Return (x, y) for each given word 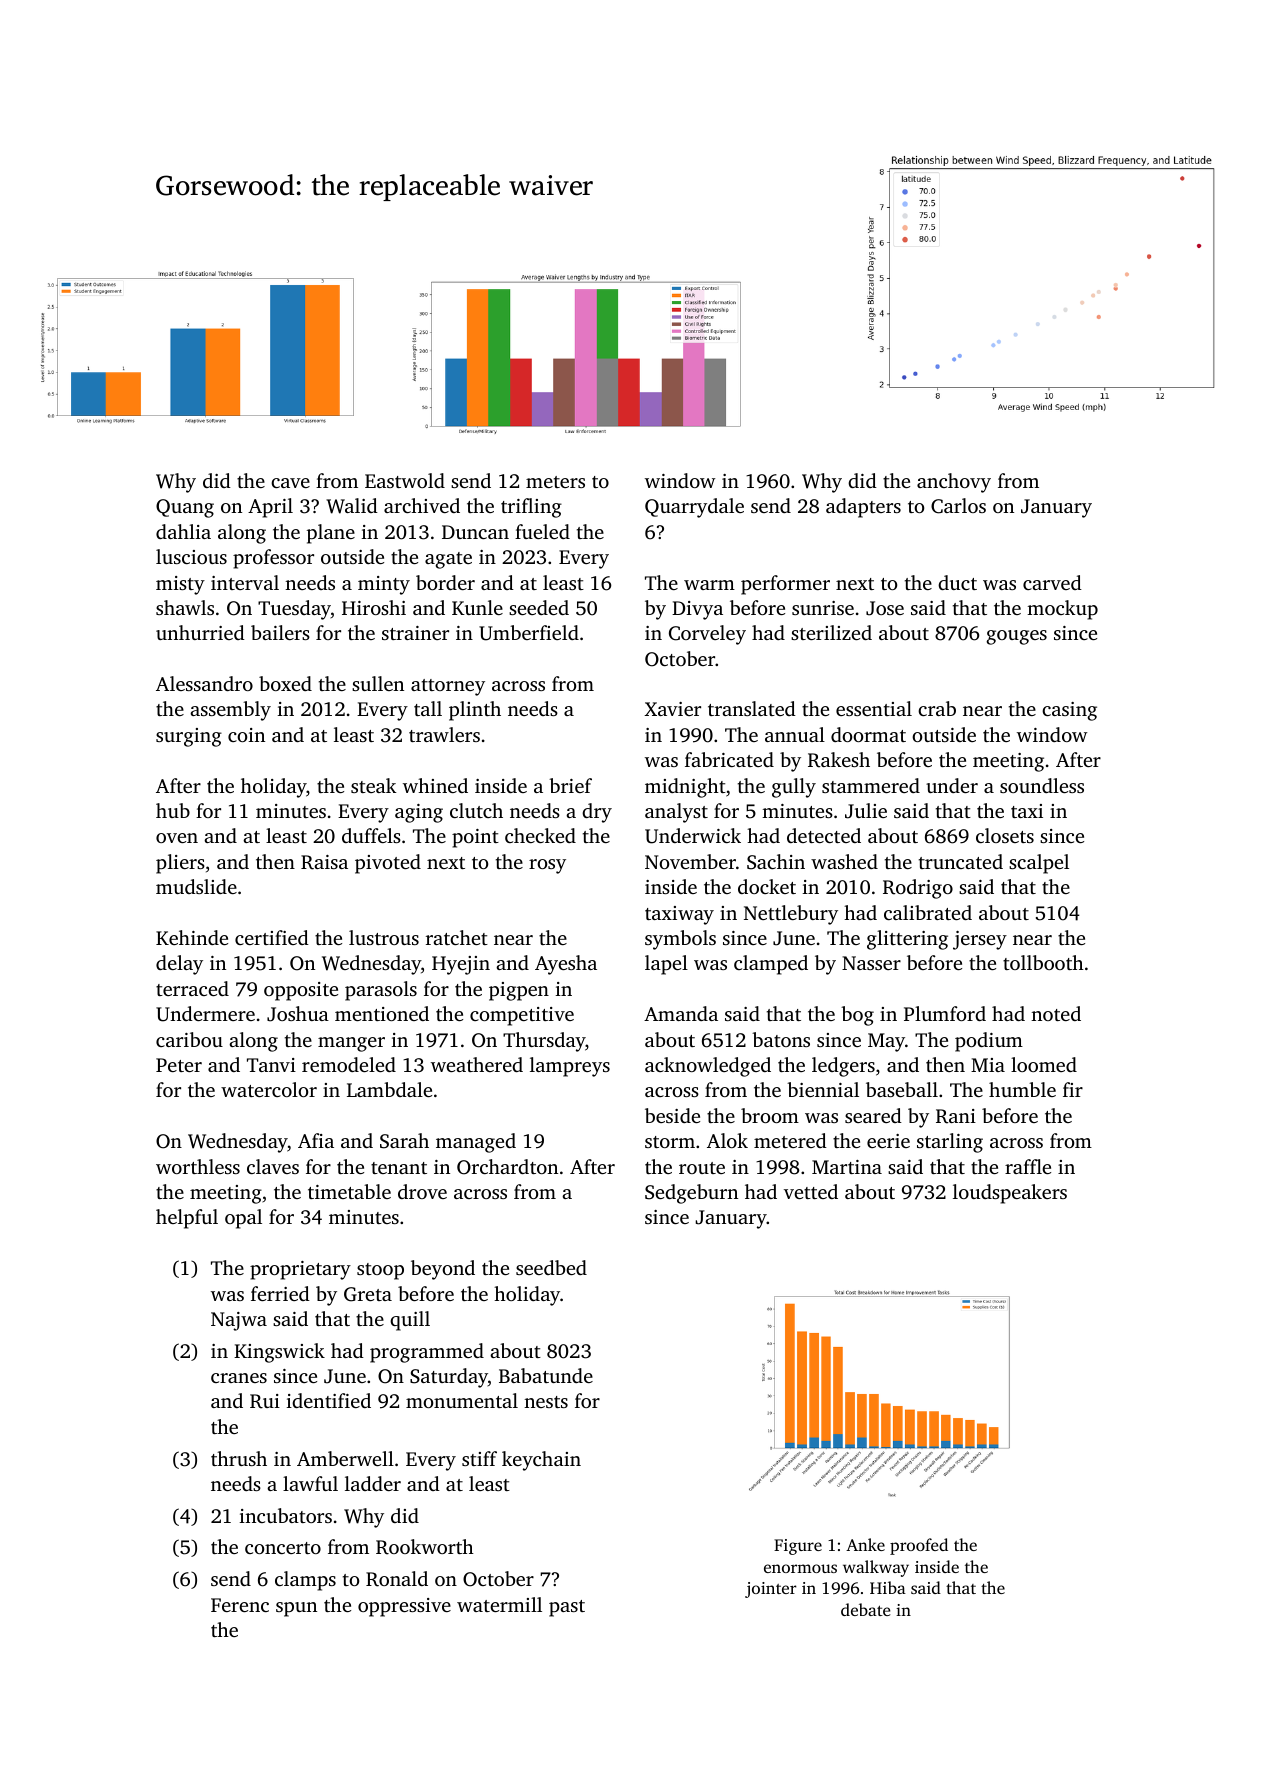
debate (866, 1609)
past (567, 1608)
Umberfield (529, 633)
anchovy (954, 483)
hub (173, 810)
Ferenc (240, 1605)
